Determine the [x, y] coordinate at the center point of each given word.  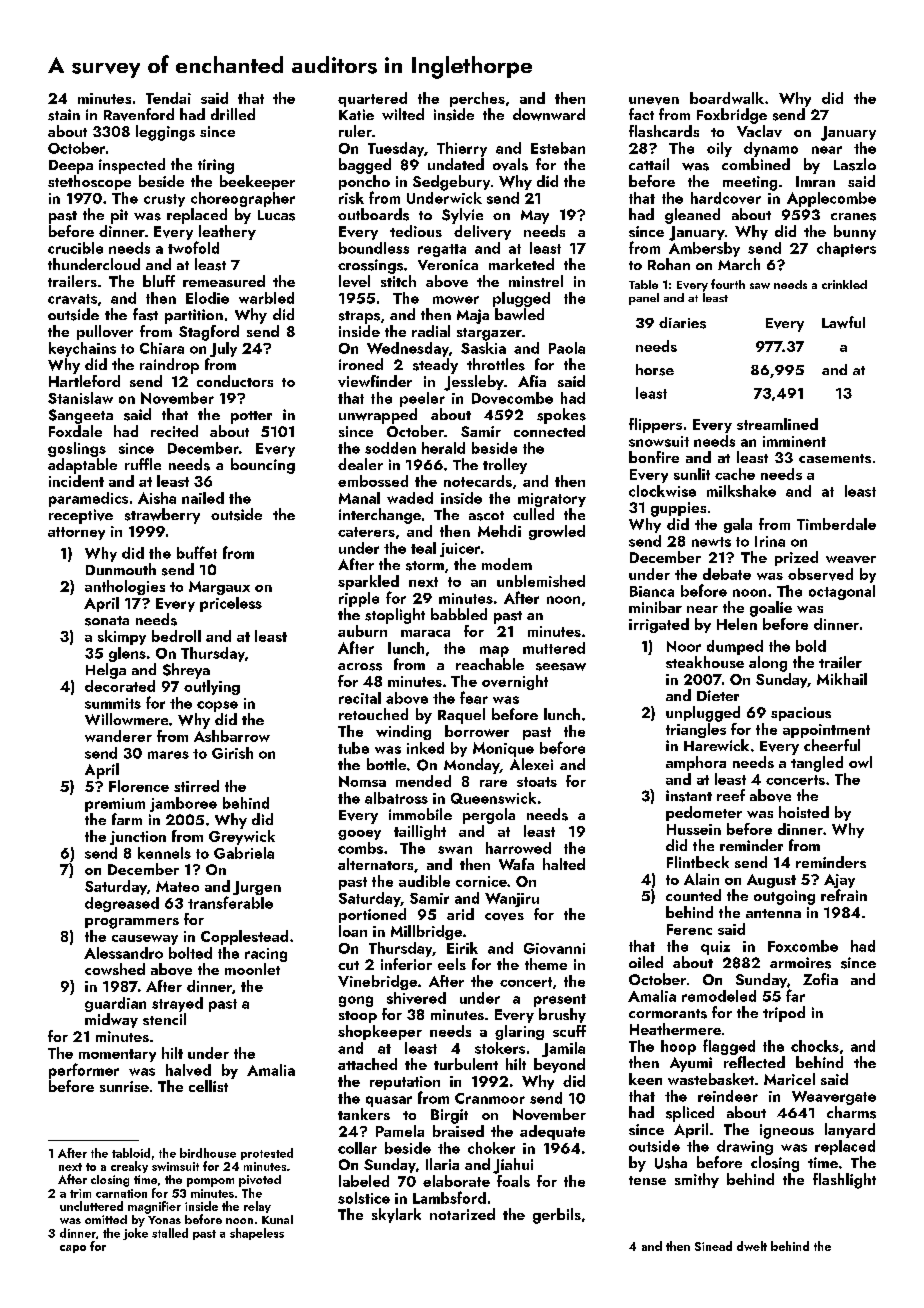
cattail [649, 164]
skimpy [122, 637]
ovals [510, 164]
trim [80, 1193]
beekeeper [257, 182]
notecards [478, 481]
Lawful [843, 322]
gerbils [557, 1216]
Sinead [713, 1246]
